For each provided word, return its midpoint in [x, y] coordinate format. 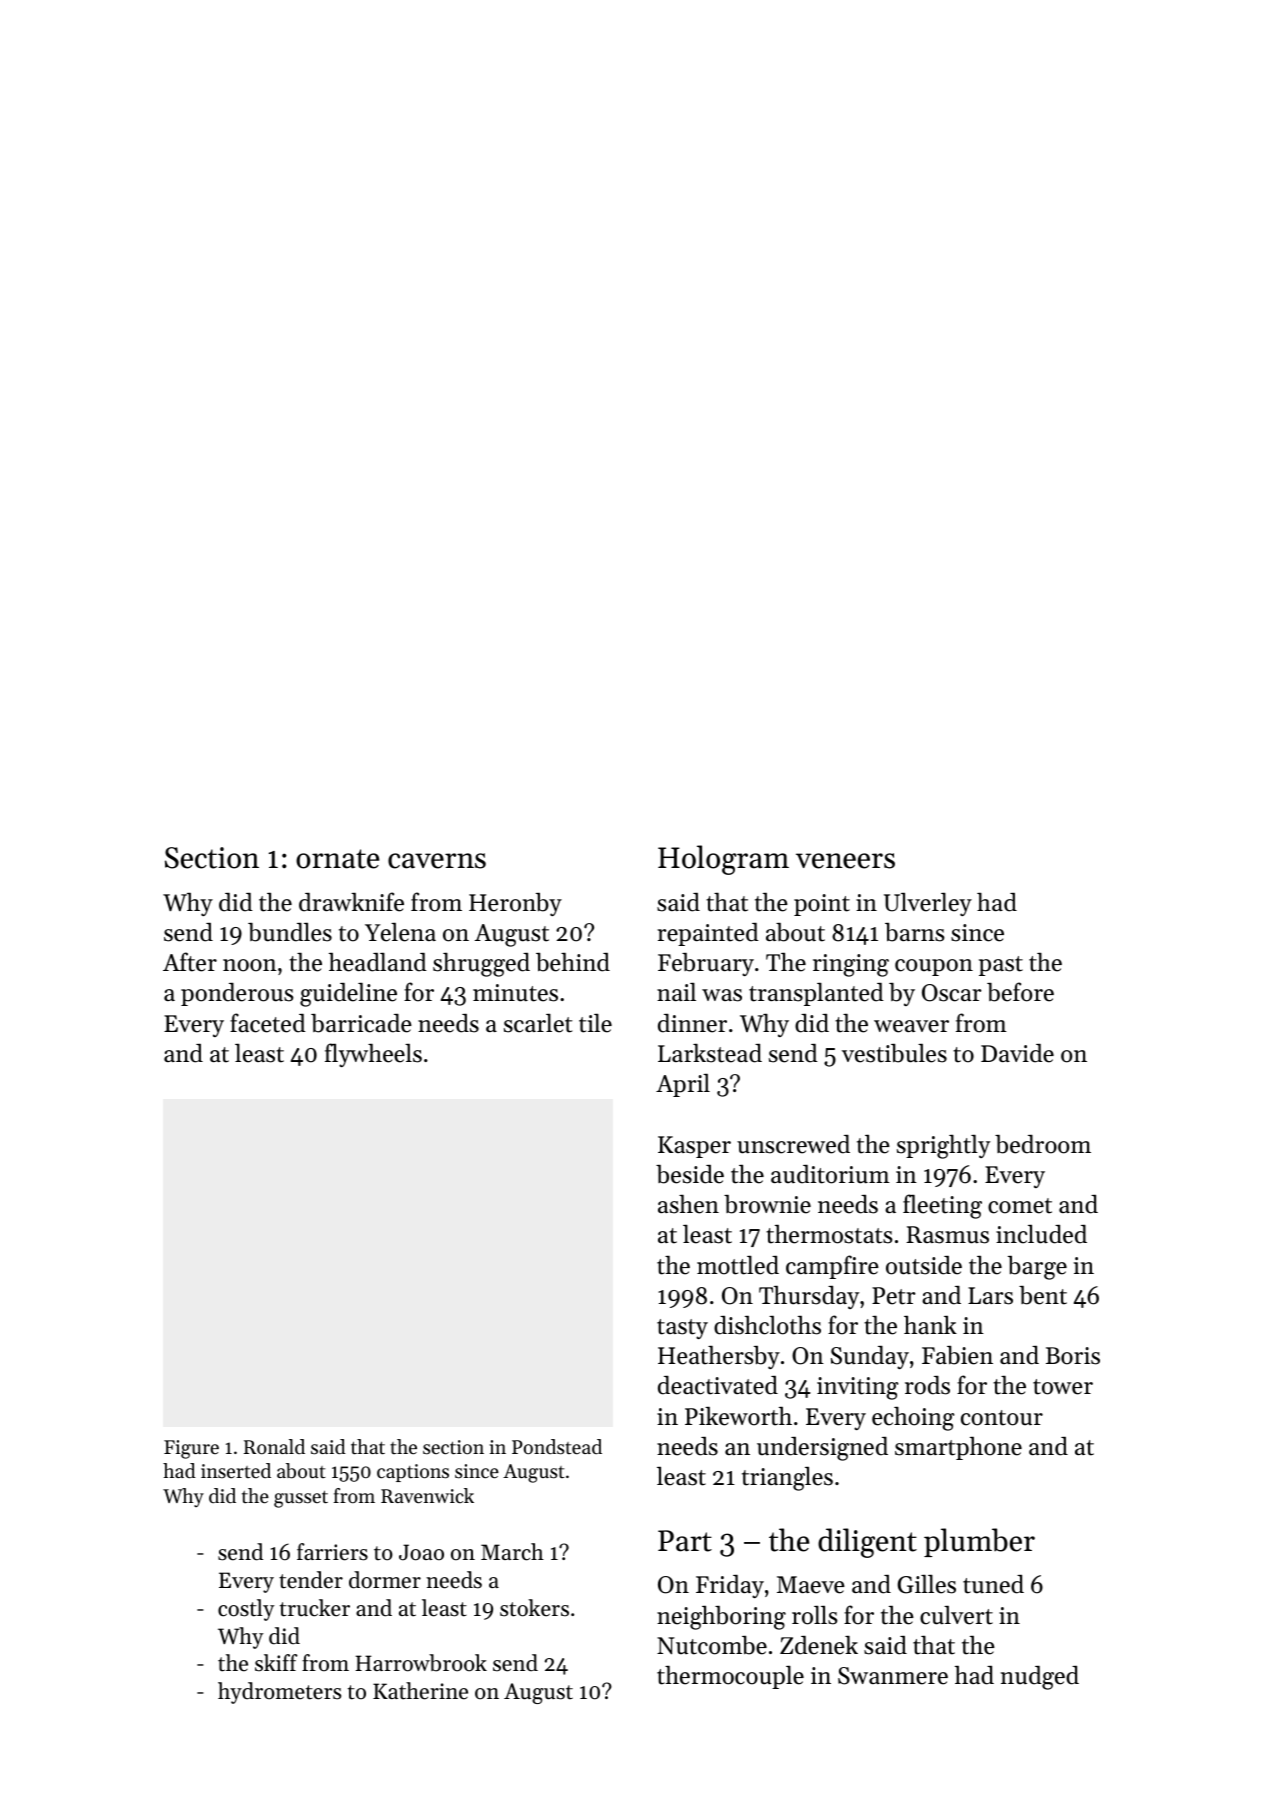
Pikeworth [738, 1416]
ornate [337, 859]
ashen [688, 1204]
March [512, 1552]
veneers [845, 861]
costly [246, 1610]
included [1041, 1234]
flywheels [373, 1055]
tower [1063, 1387]
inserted [236, 1471]
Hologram [723, 860]
